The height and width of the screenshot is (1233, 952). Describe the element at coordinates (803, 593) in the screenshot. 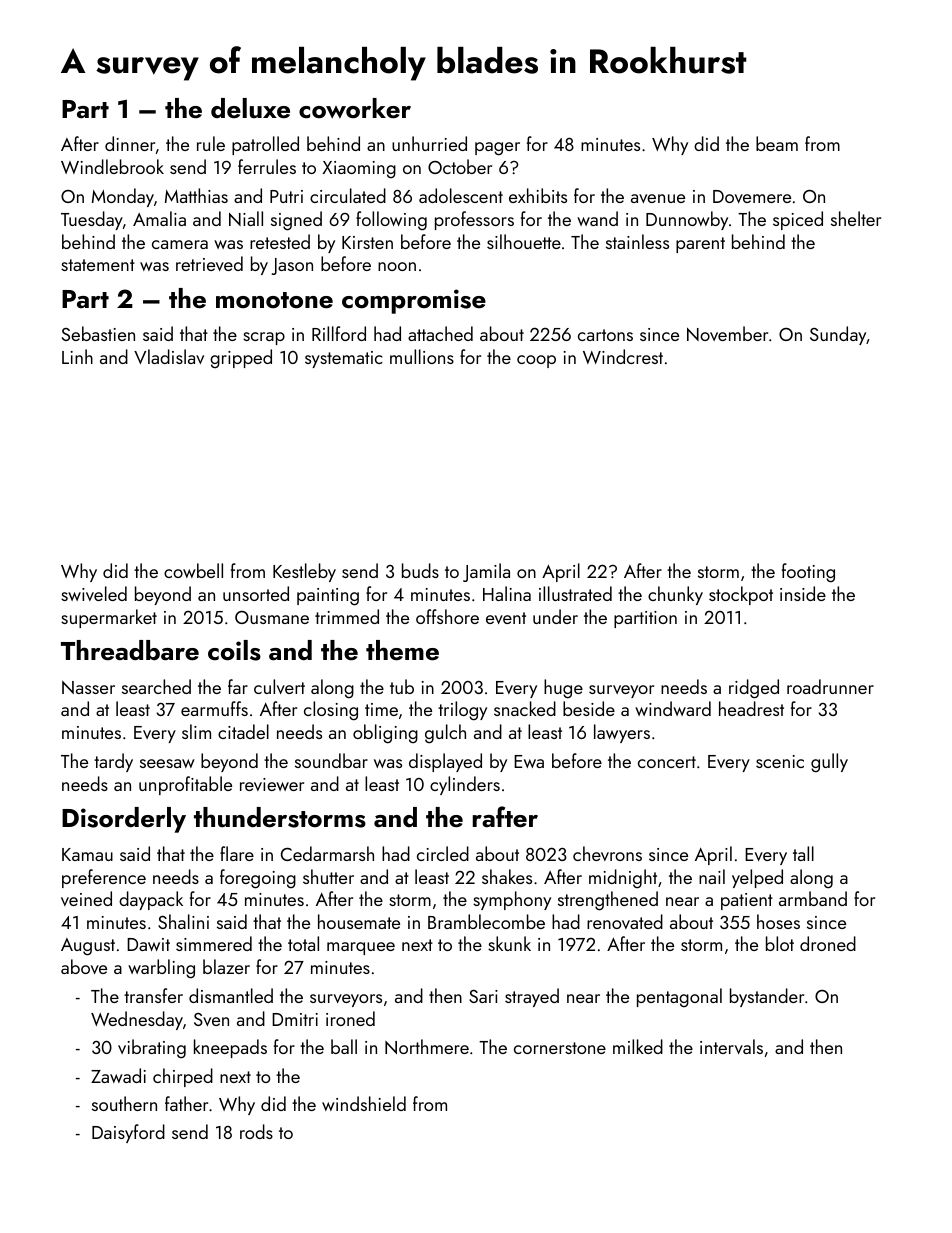

I see `inside` at that location.
